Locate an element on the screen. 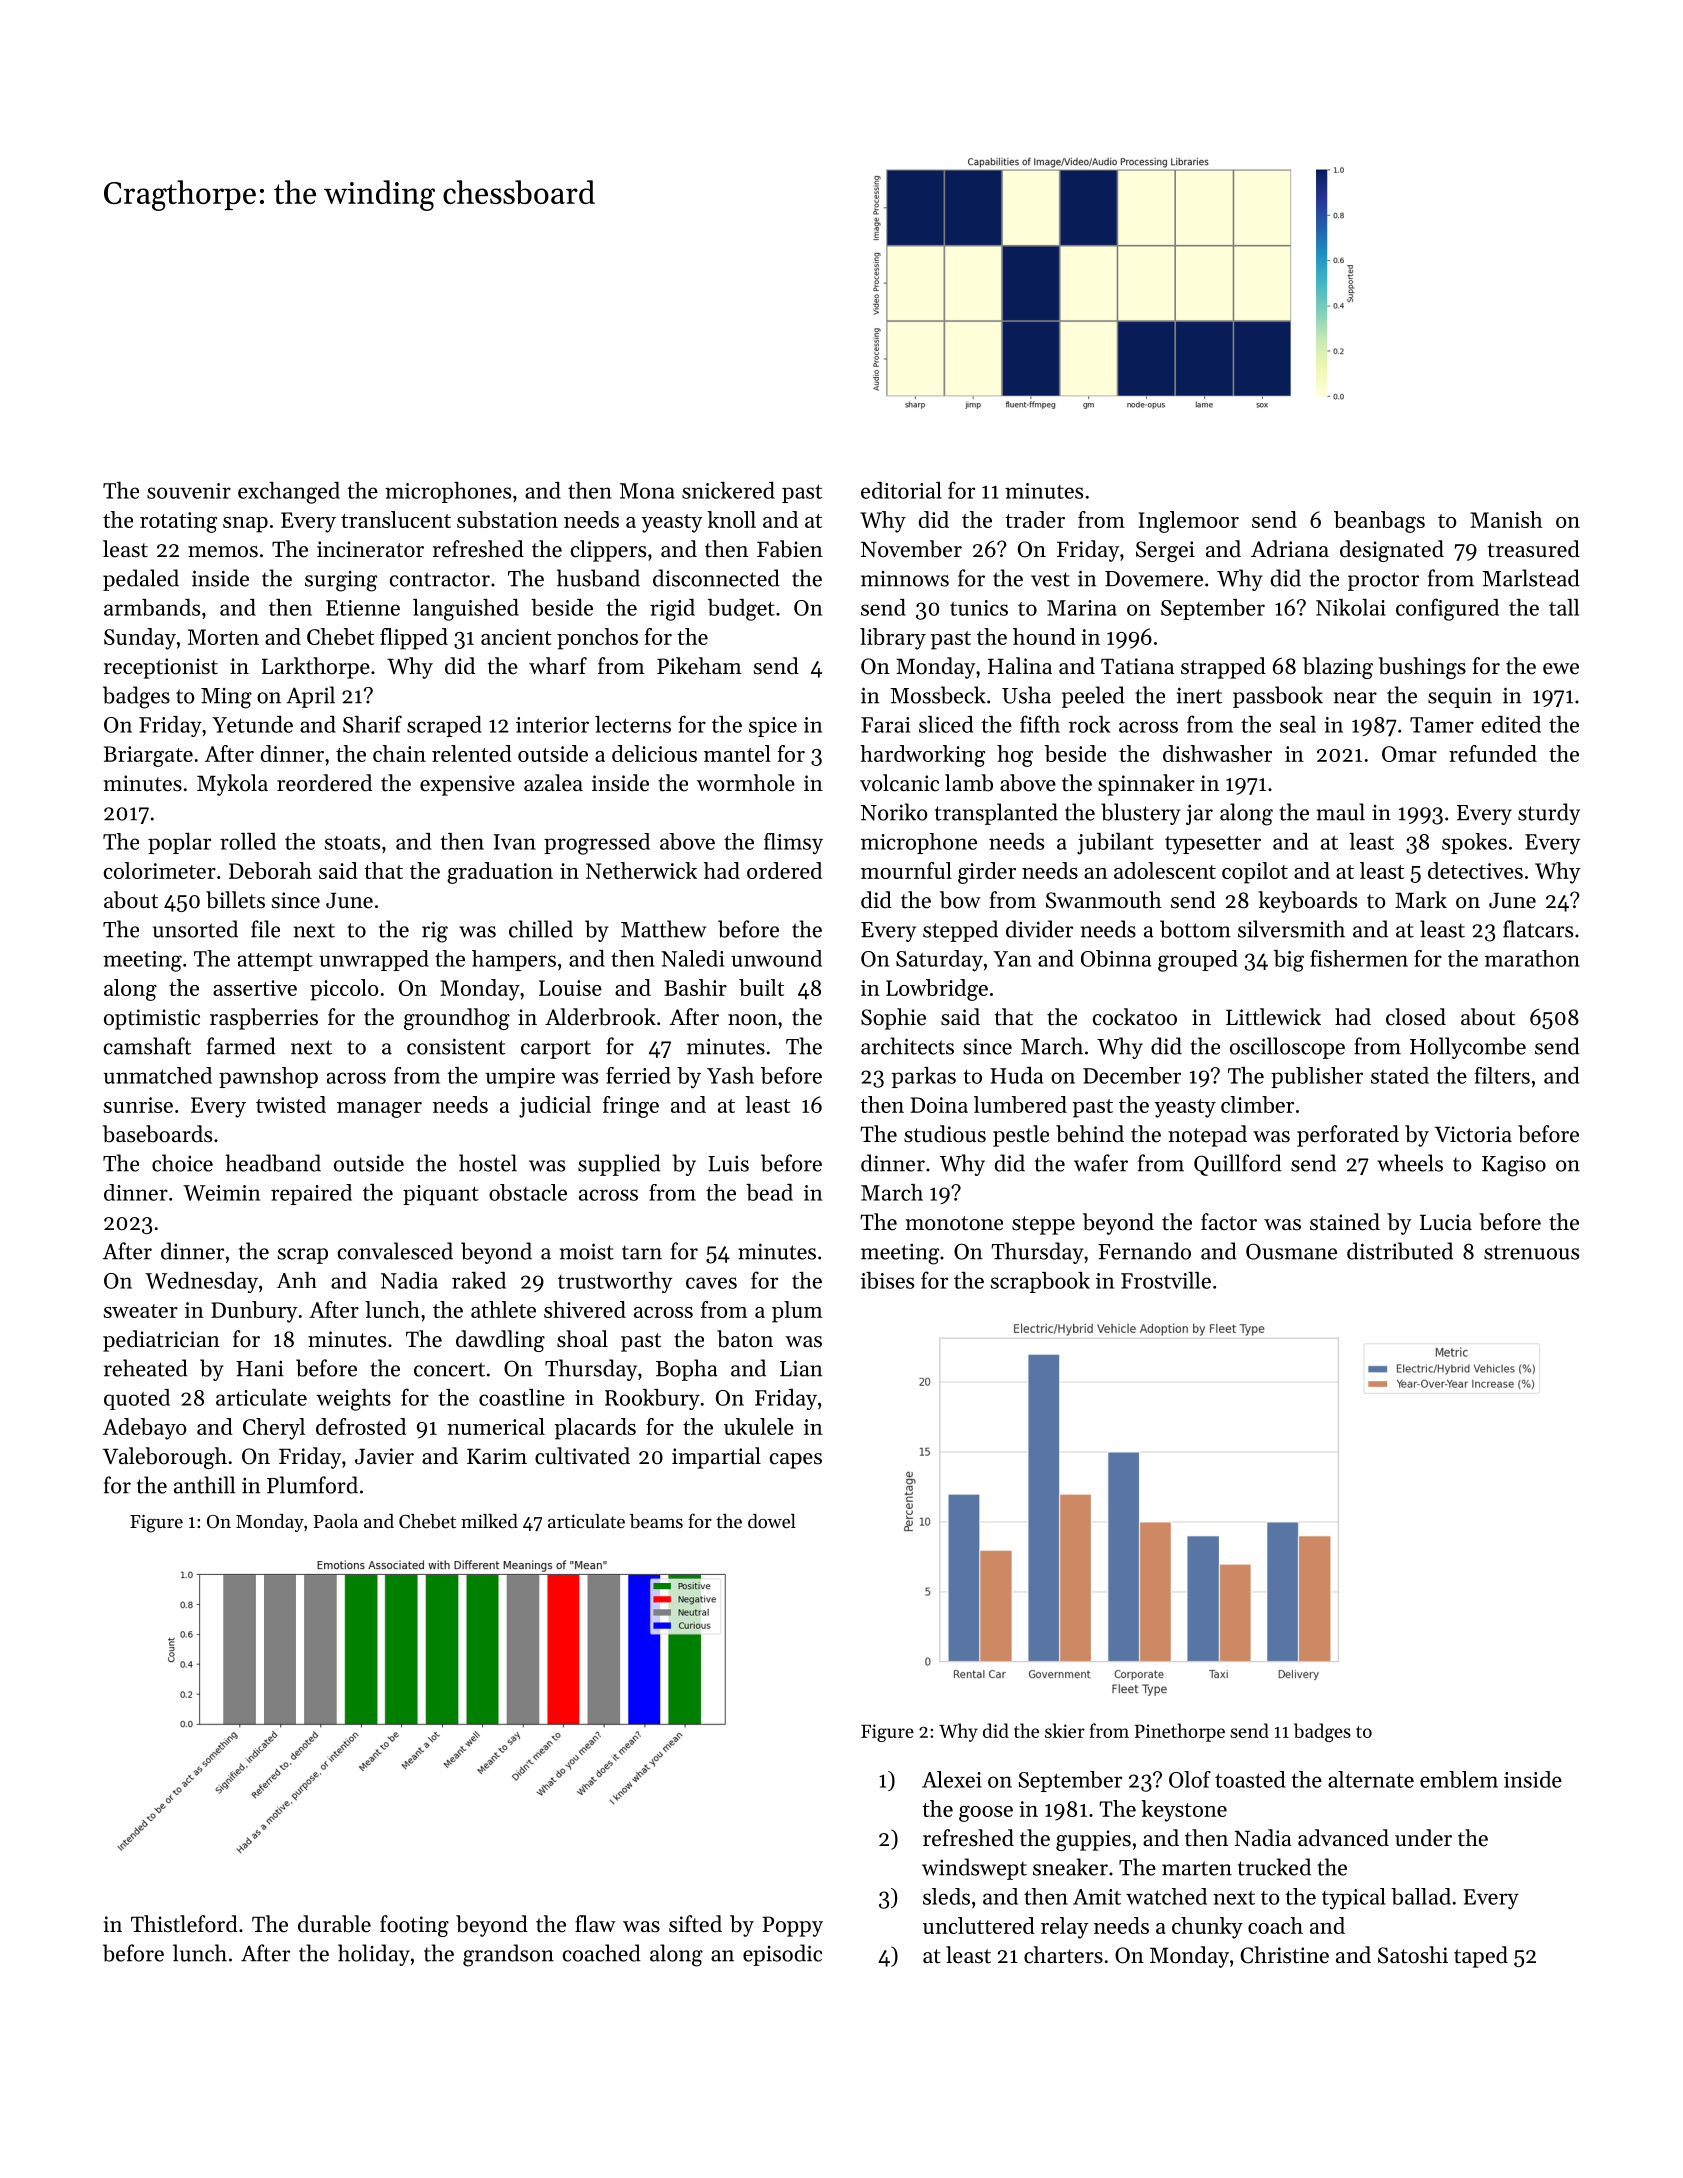 The height and width of the screenshot is (2178, 1683). manager is located at coordinates (379, 1110).
